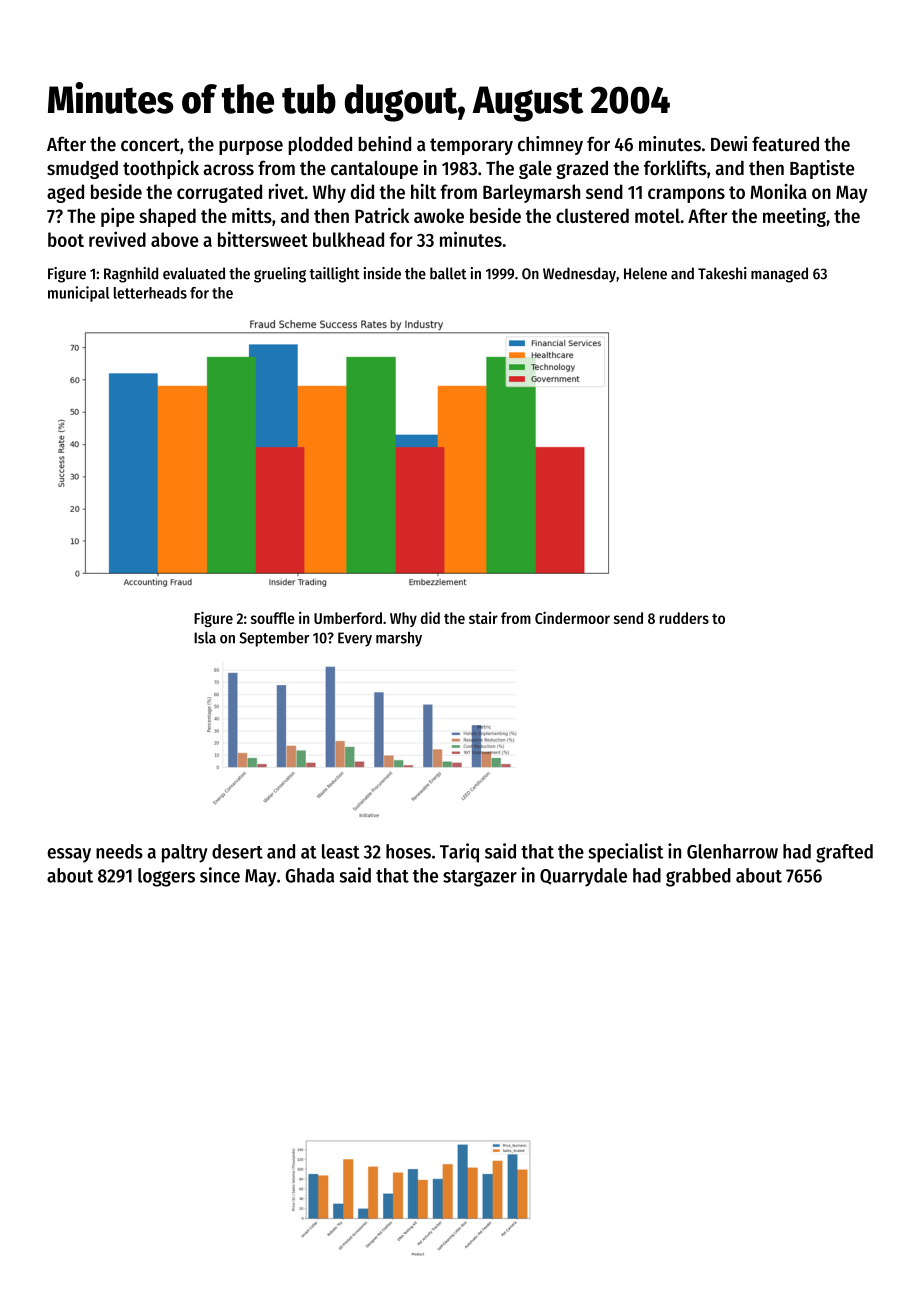  I want to click on stair, so click(483, 618).
